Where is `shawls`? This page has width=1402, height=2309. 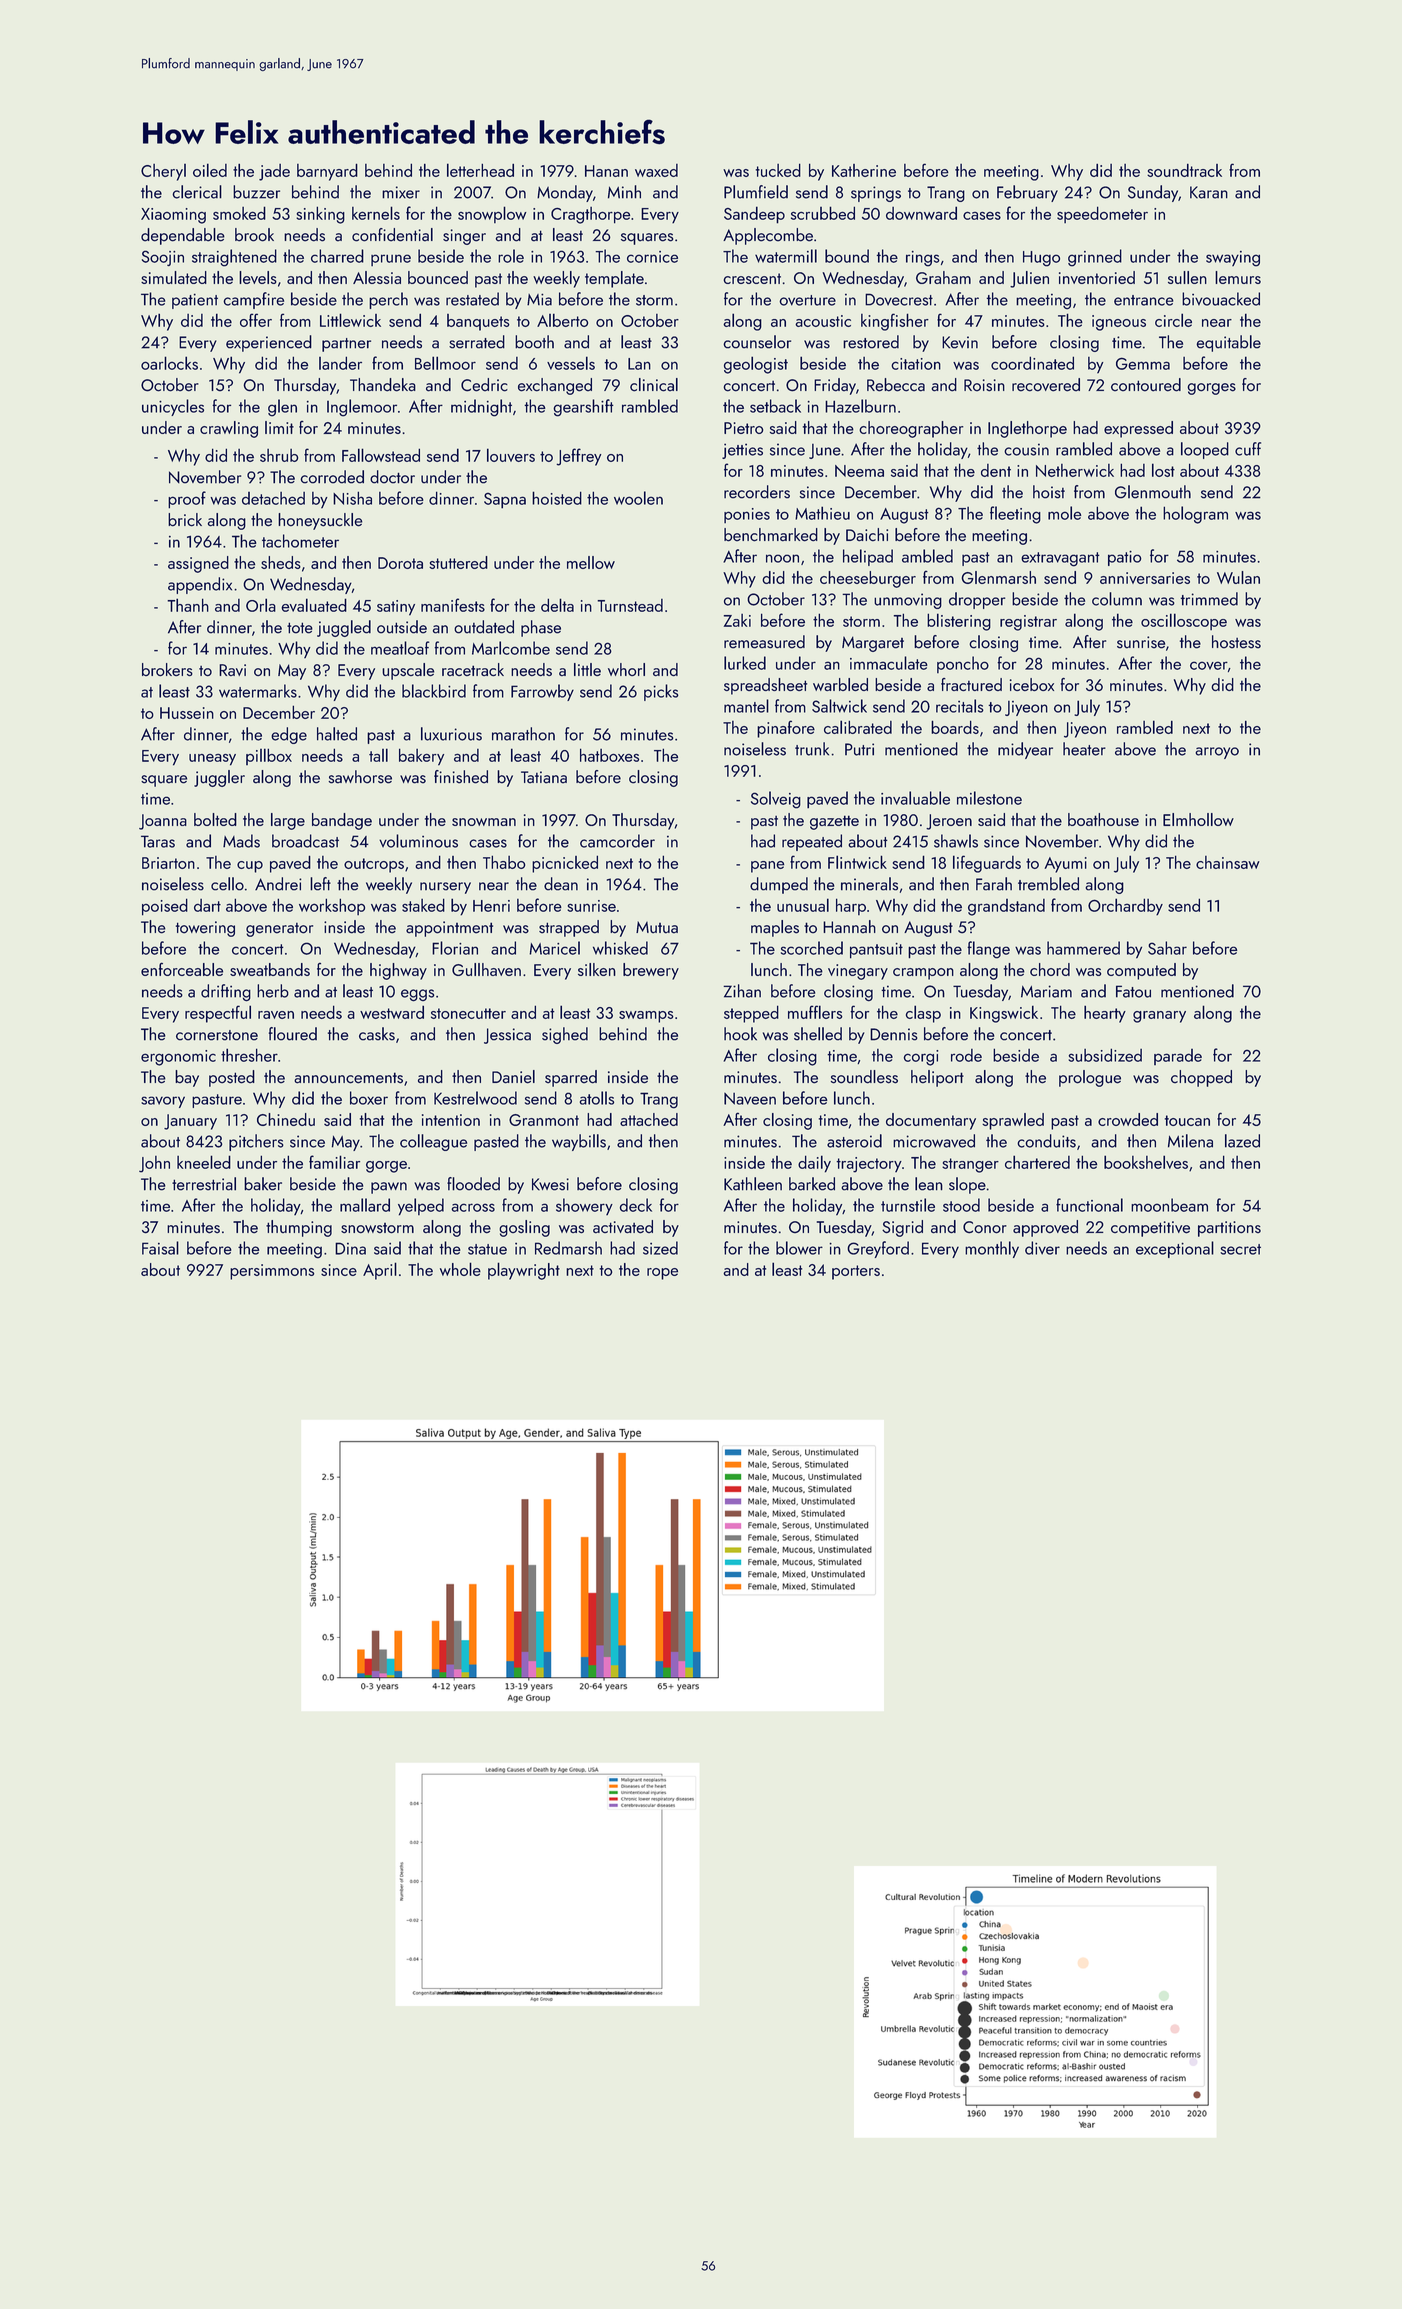
shawls is located at coordinates (956, 841).
